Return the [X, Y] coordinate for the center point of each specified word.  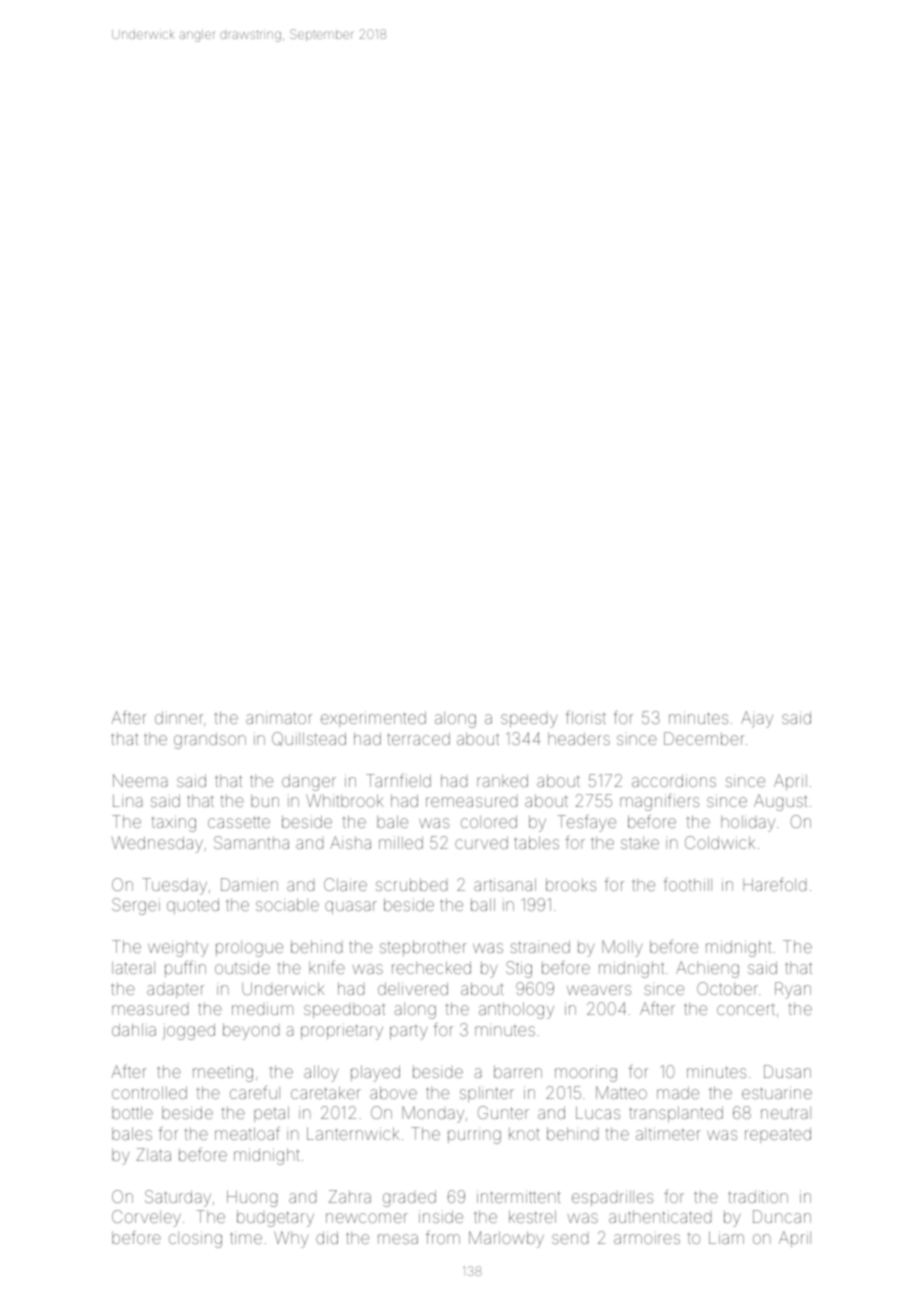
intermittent [519, 1196]
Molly [622, 948]
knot [524, 1134]
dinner [179, 717]
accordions [674, 780]
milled [401, 842]
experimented [373, 719]
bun [265, 801]
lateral [133, 968]
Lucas [598, 1112]
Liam [726, 1237]
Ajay [757, 719]
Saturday [178, 1198]
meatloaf [247, 1133]
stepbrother [423, 948]
